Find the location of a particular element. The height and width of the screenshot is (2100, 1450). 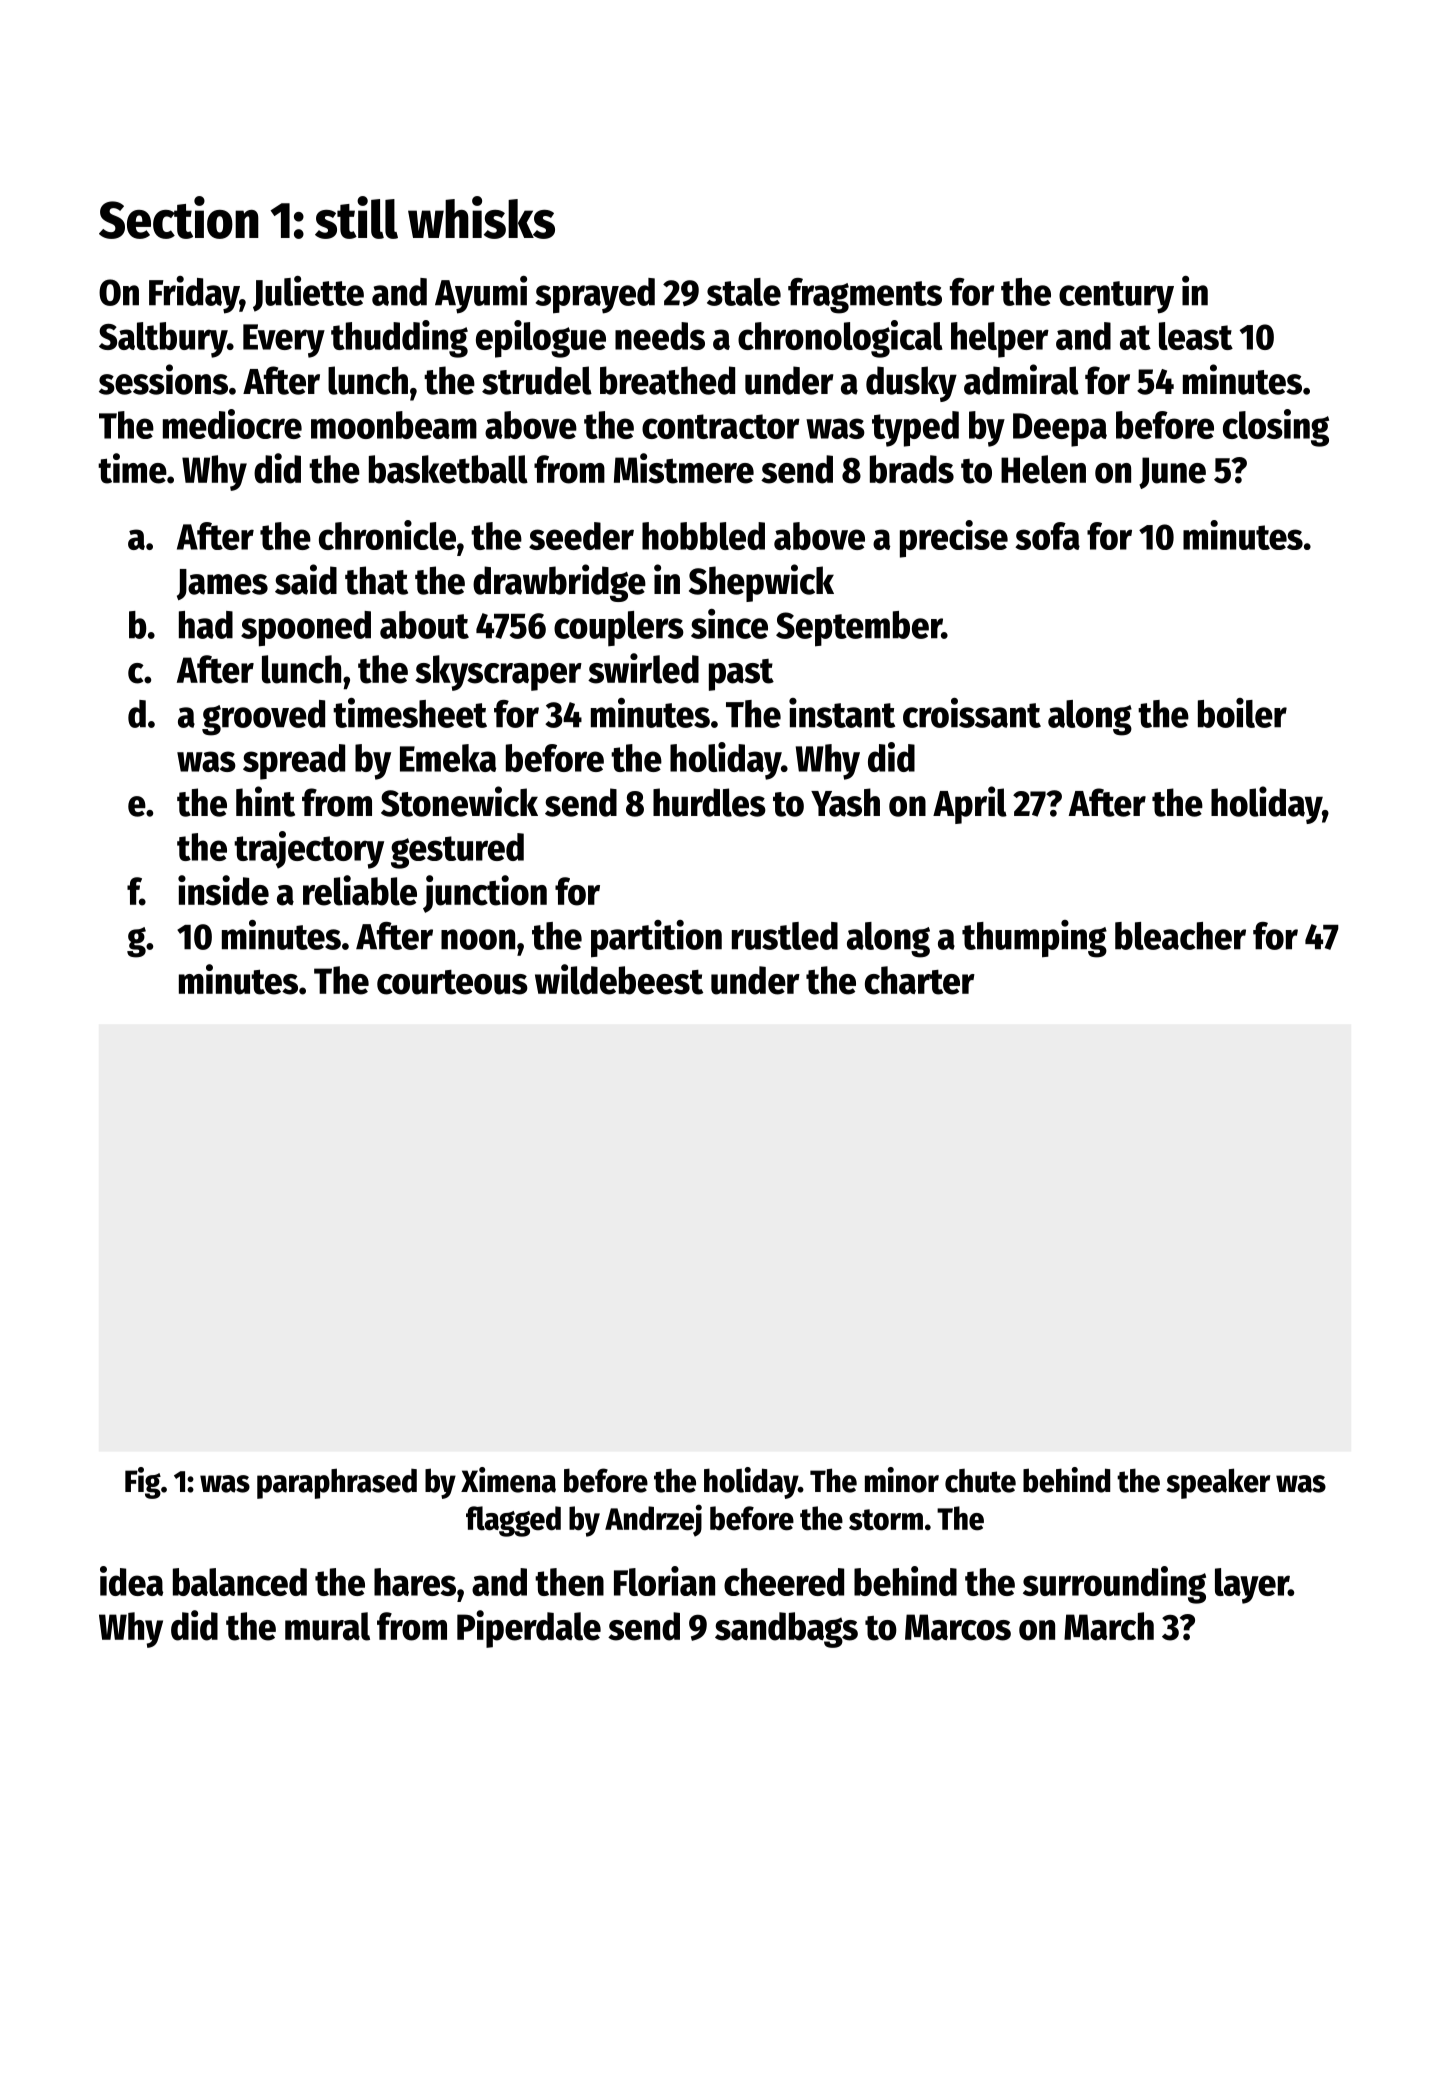

strudel is located at coordinates (537, 380).
